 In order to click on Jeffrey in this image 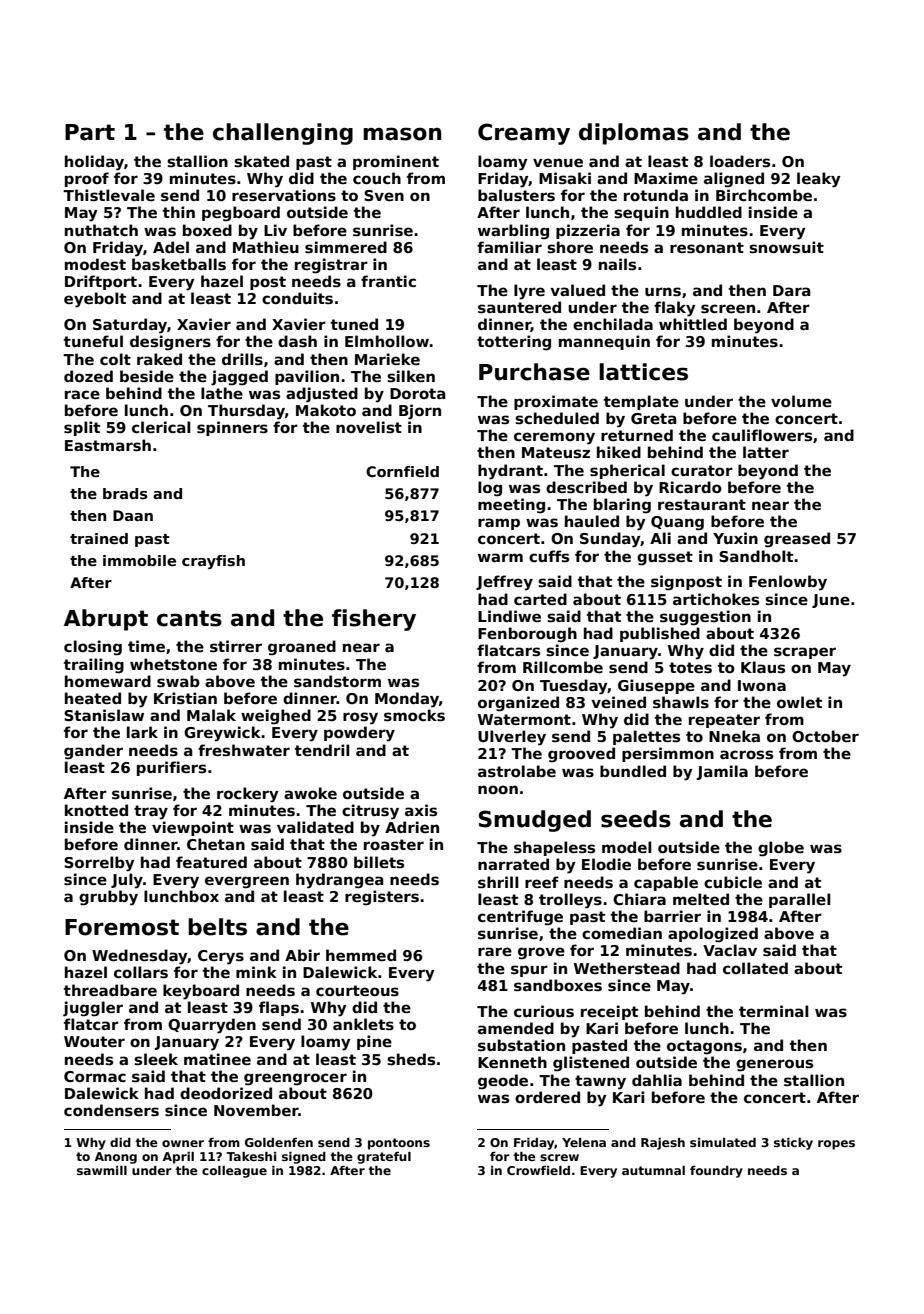, I will do `click(504, 583)`.
